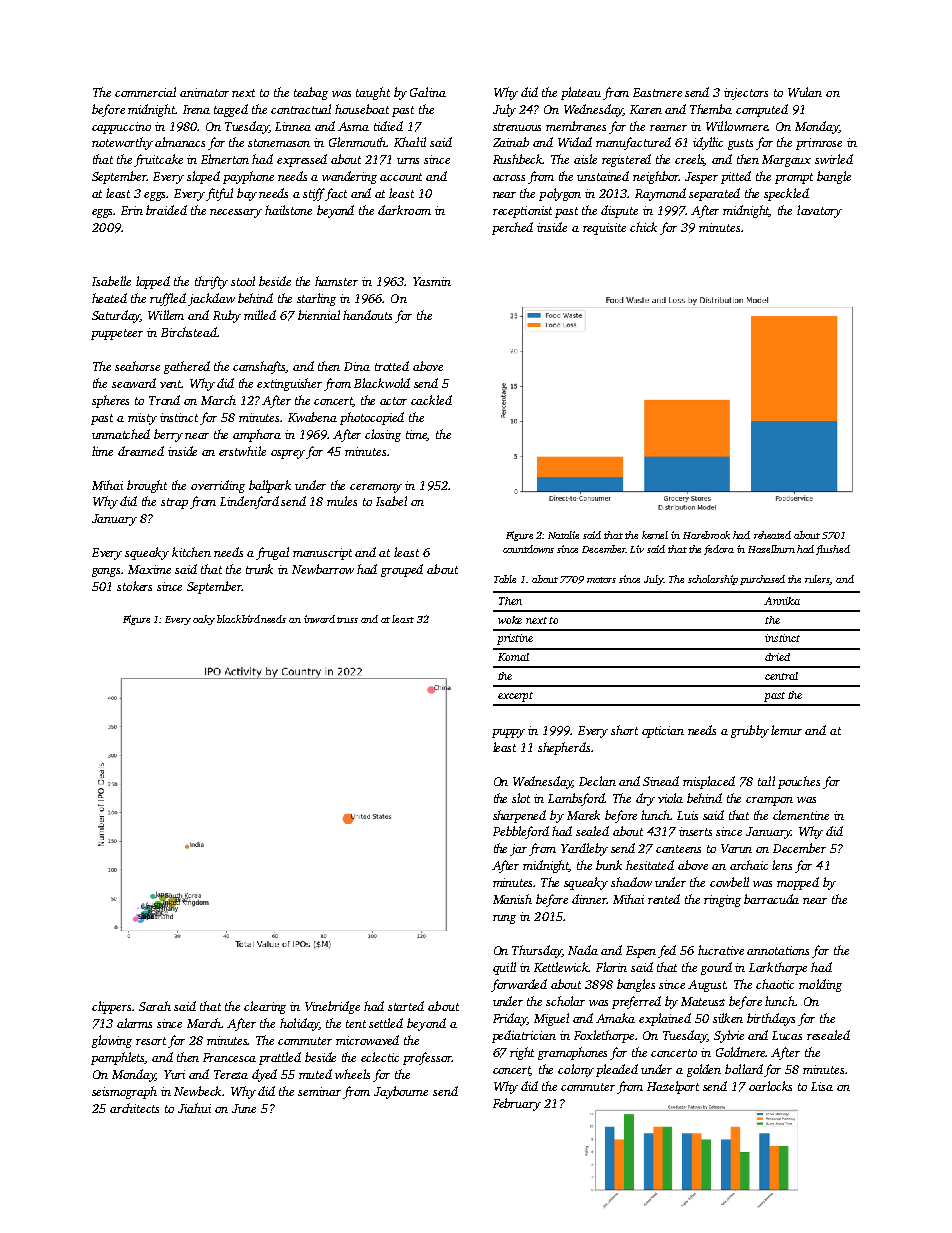  What do you see at coordinates (265, 1007) in the screenshot?
I see `clearing` at bounding box center [265, 1007].
